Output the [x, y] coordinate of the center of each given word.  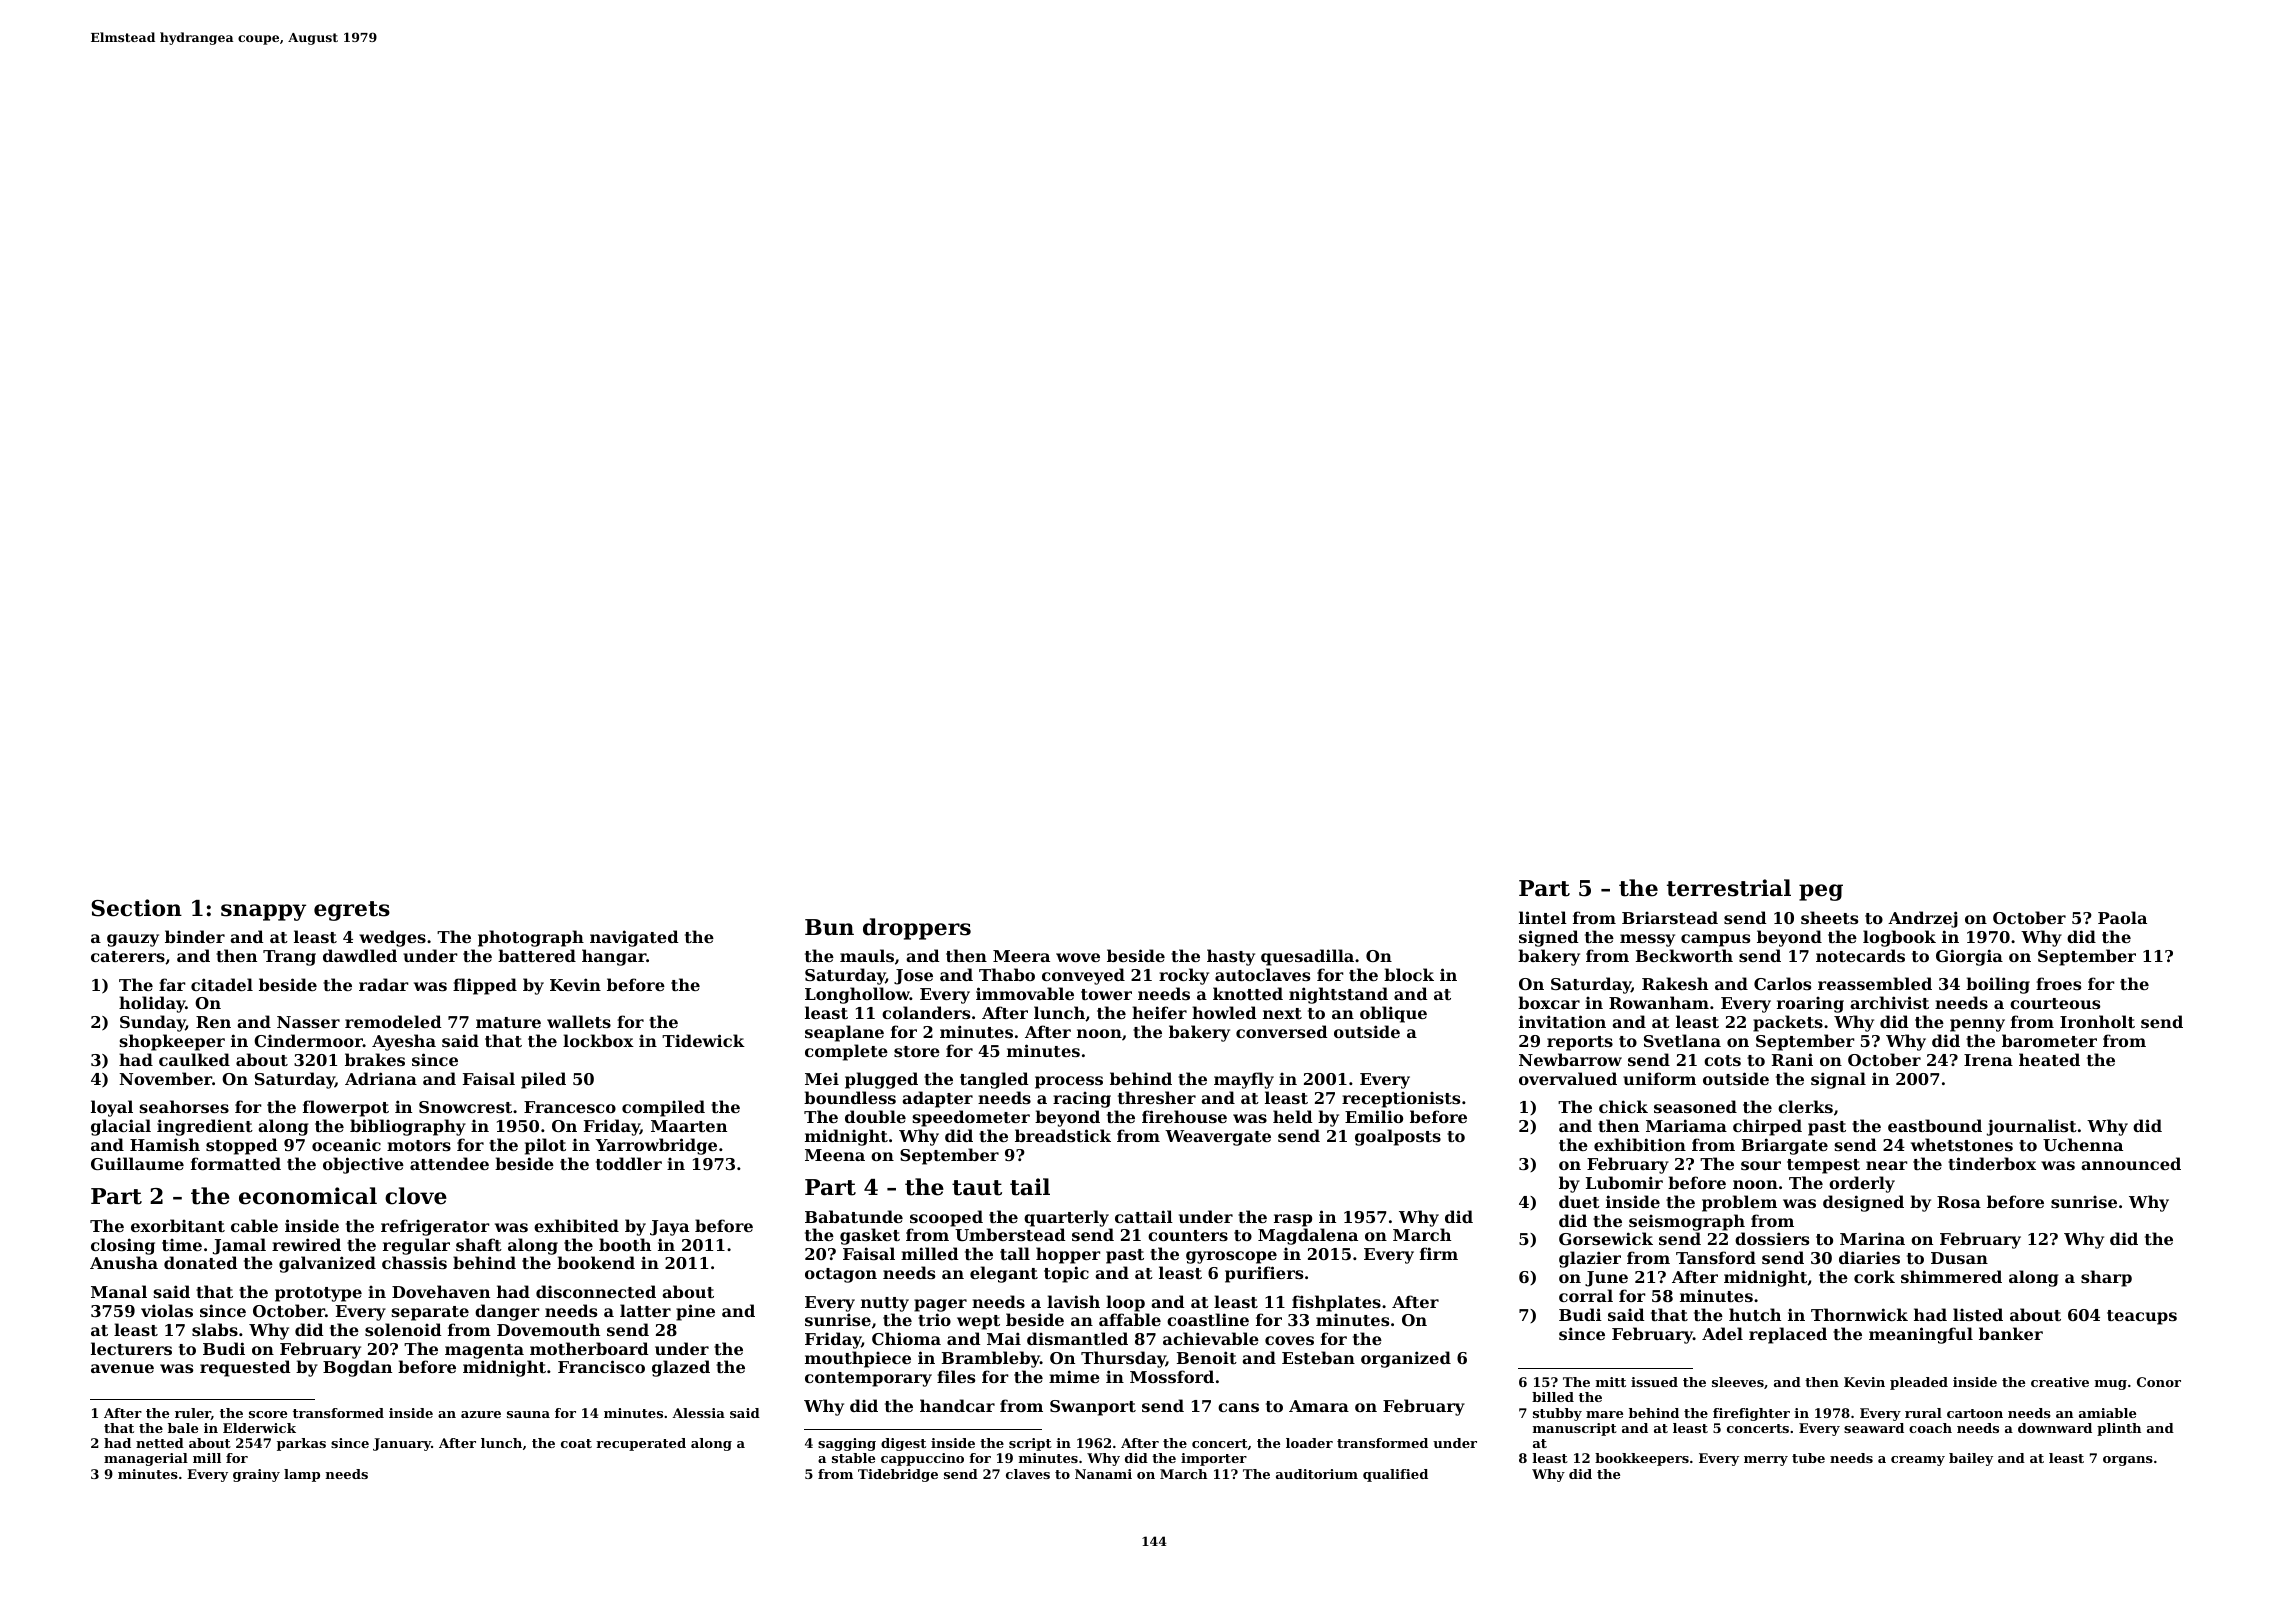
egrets [352, 911]
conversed [1282, 1031]
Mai [1004, 1338]
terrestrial [1729, 888]
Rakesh [1675, 983]
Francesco [570, 1107]
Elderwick [259, 1428]
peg [1821, 892]
